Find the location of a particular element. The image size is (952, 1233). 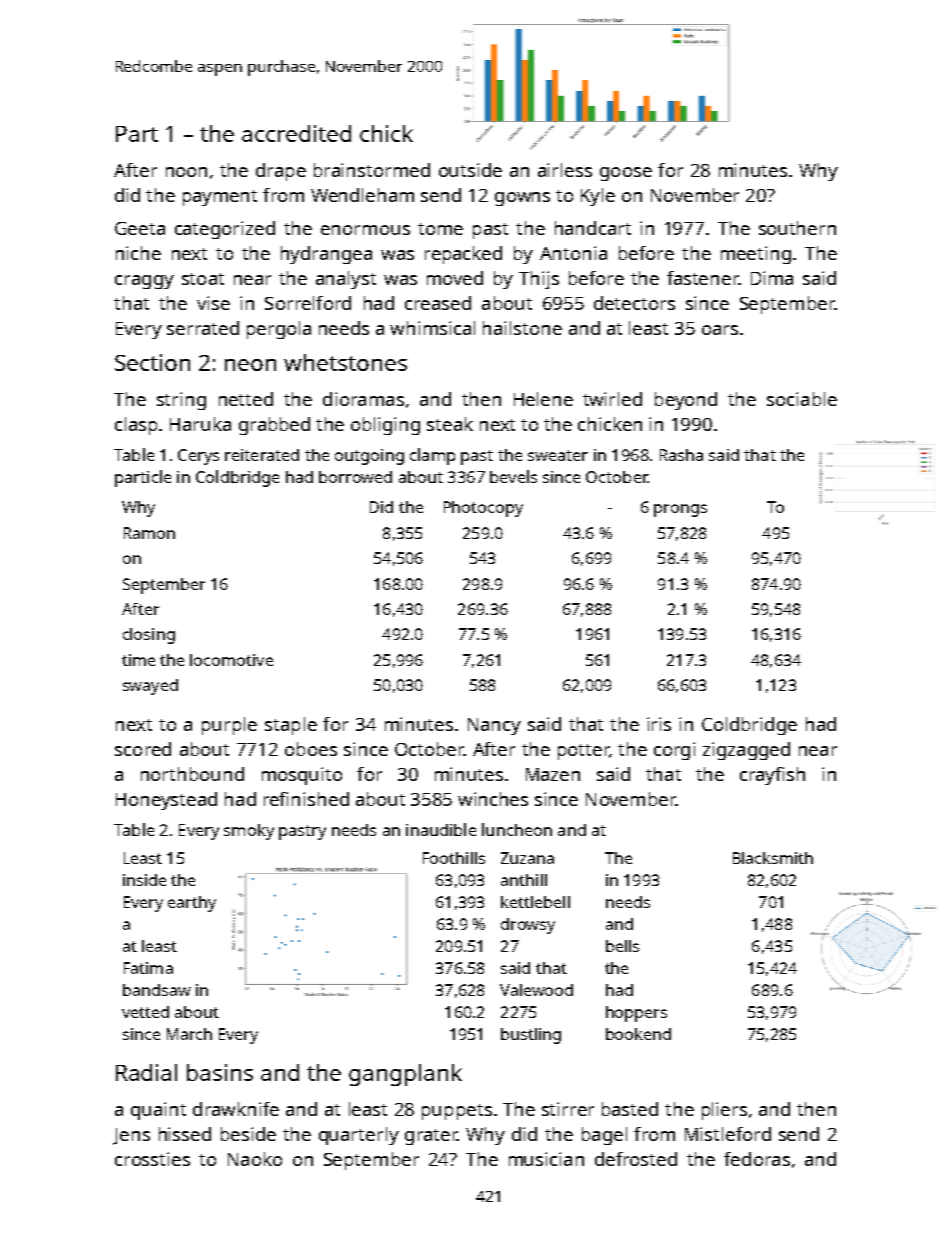

bells is located at coordinates (622, 946).
